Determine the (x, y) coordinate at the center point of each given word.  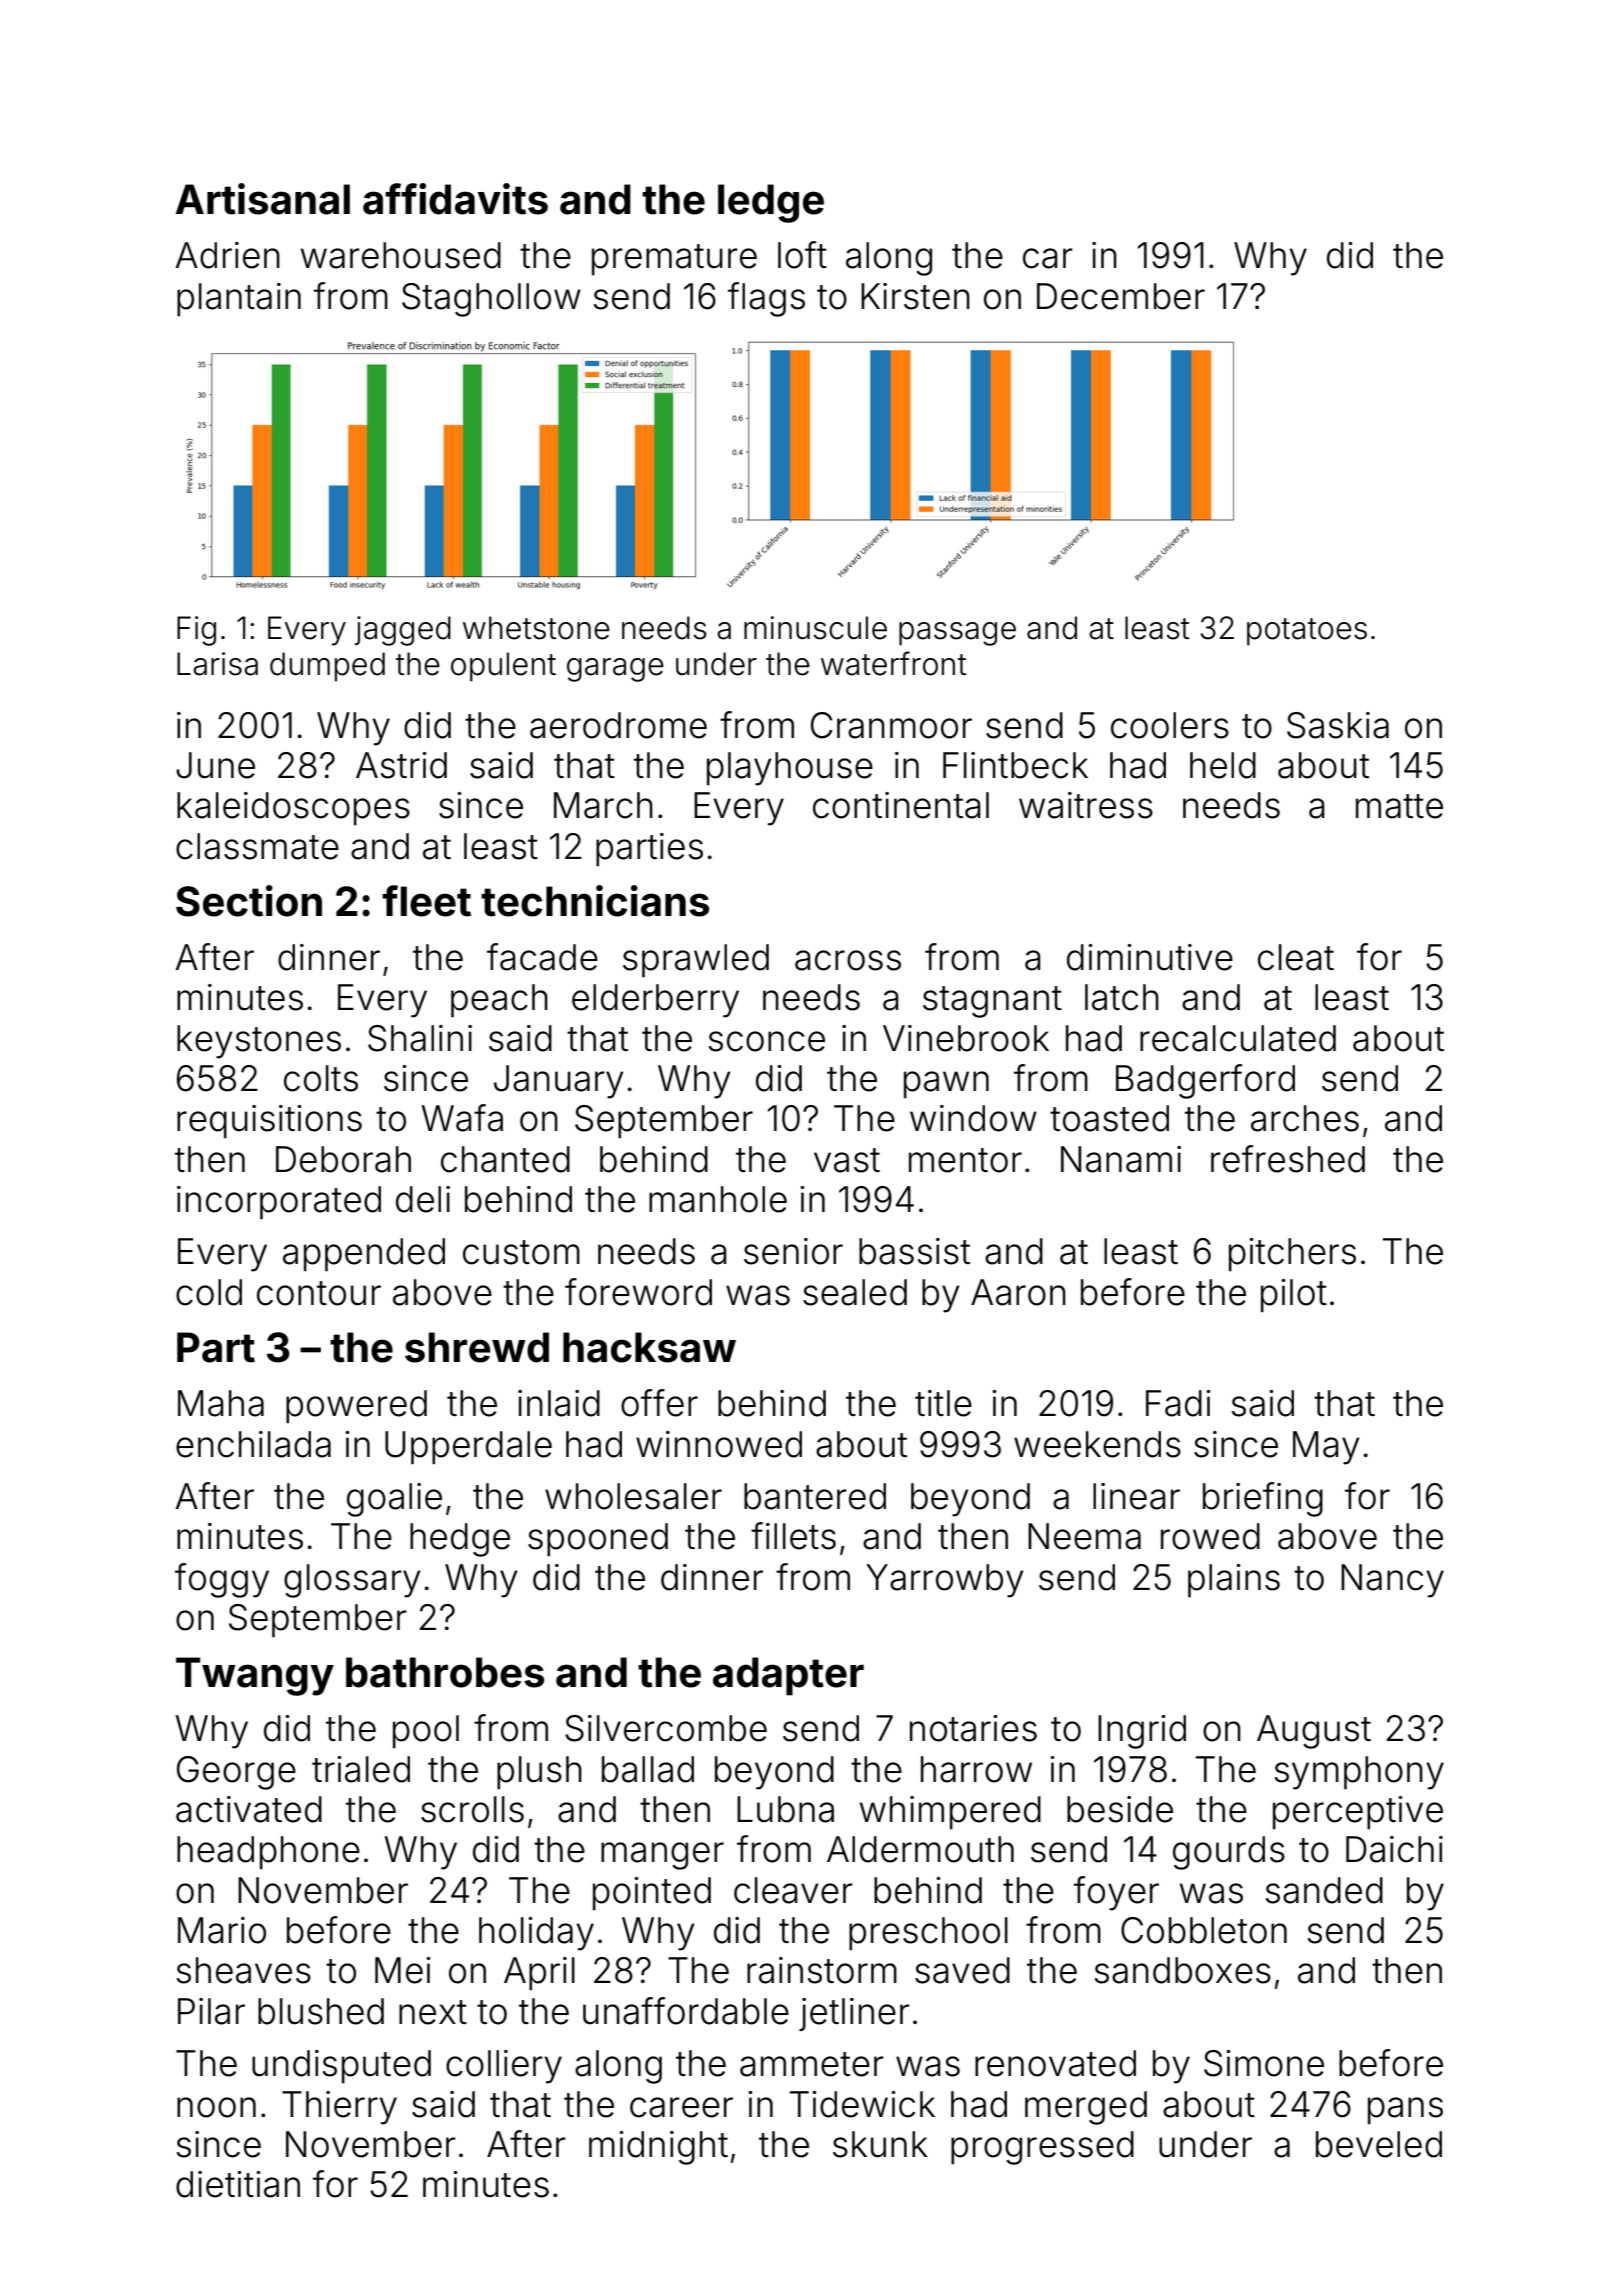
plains (1234, 1580)
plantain (239, 299)
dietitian (238, 2184)
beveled (1379, 2144)
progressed (1042, 2148)
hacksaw (649, 1347)
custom (521, 1252)
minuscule (815, 628)
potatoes (1307, 632)
